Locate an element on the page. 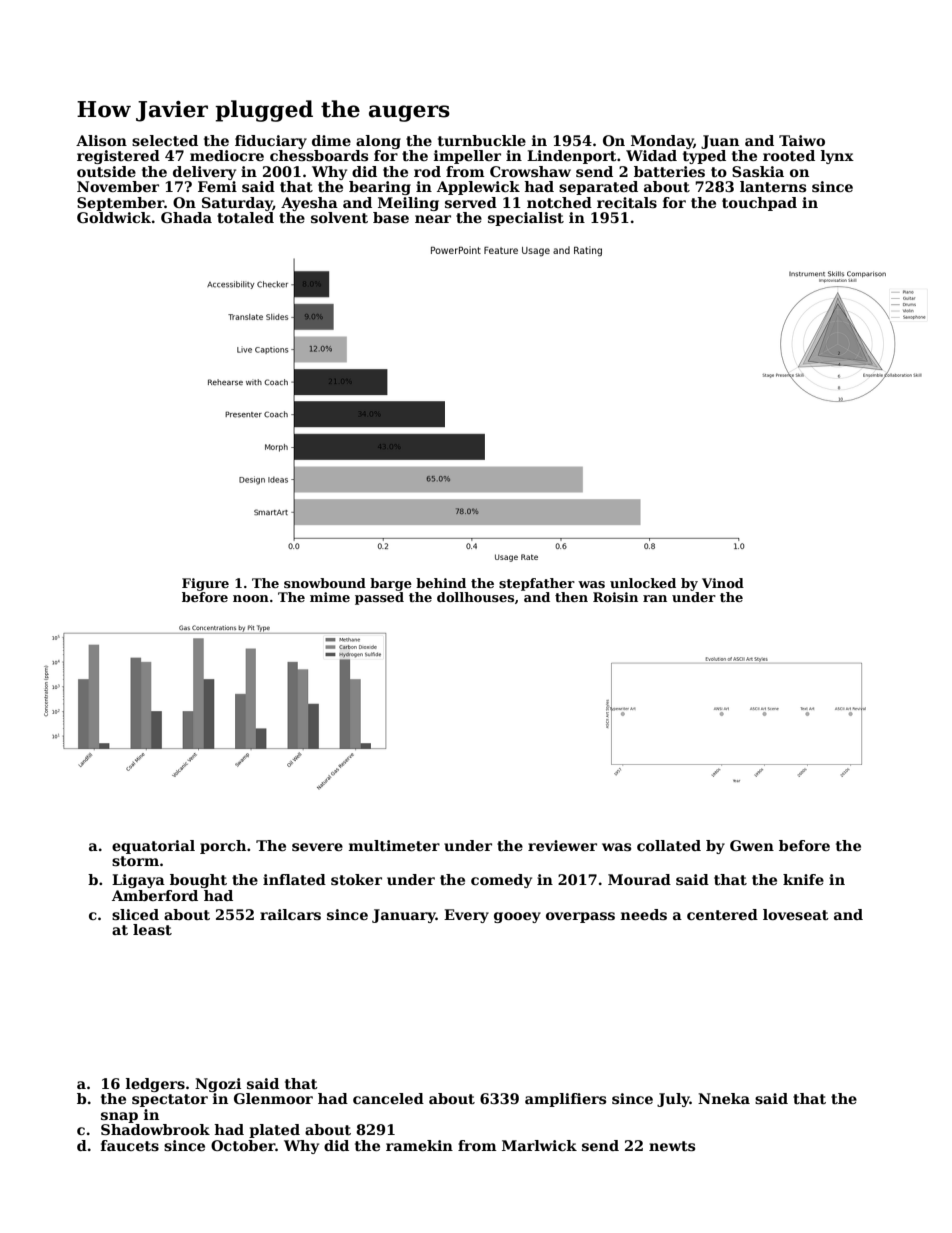 This image has width=952, height=1233. behind is located at coordinates (441, 583).
